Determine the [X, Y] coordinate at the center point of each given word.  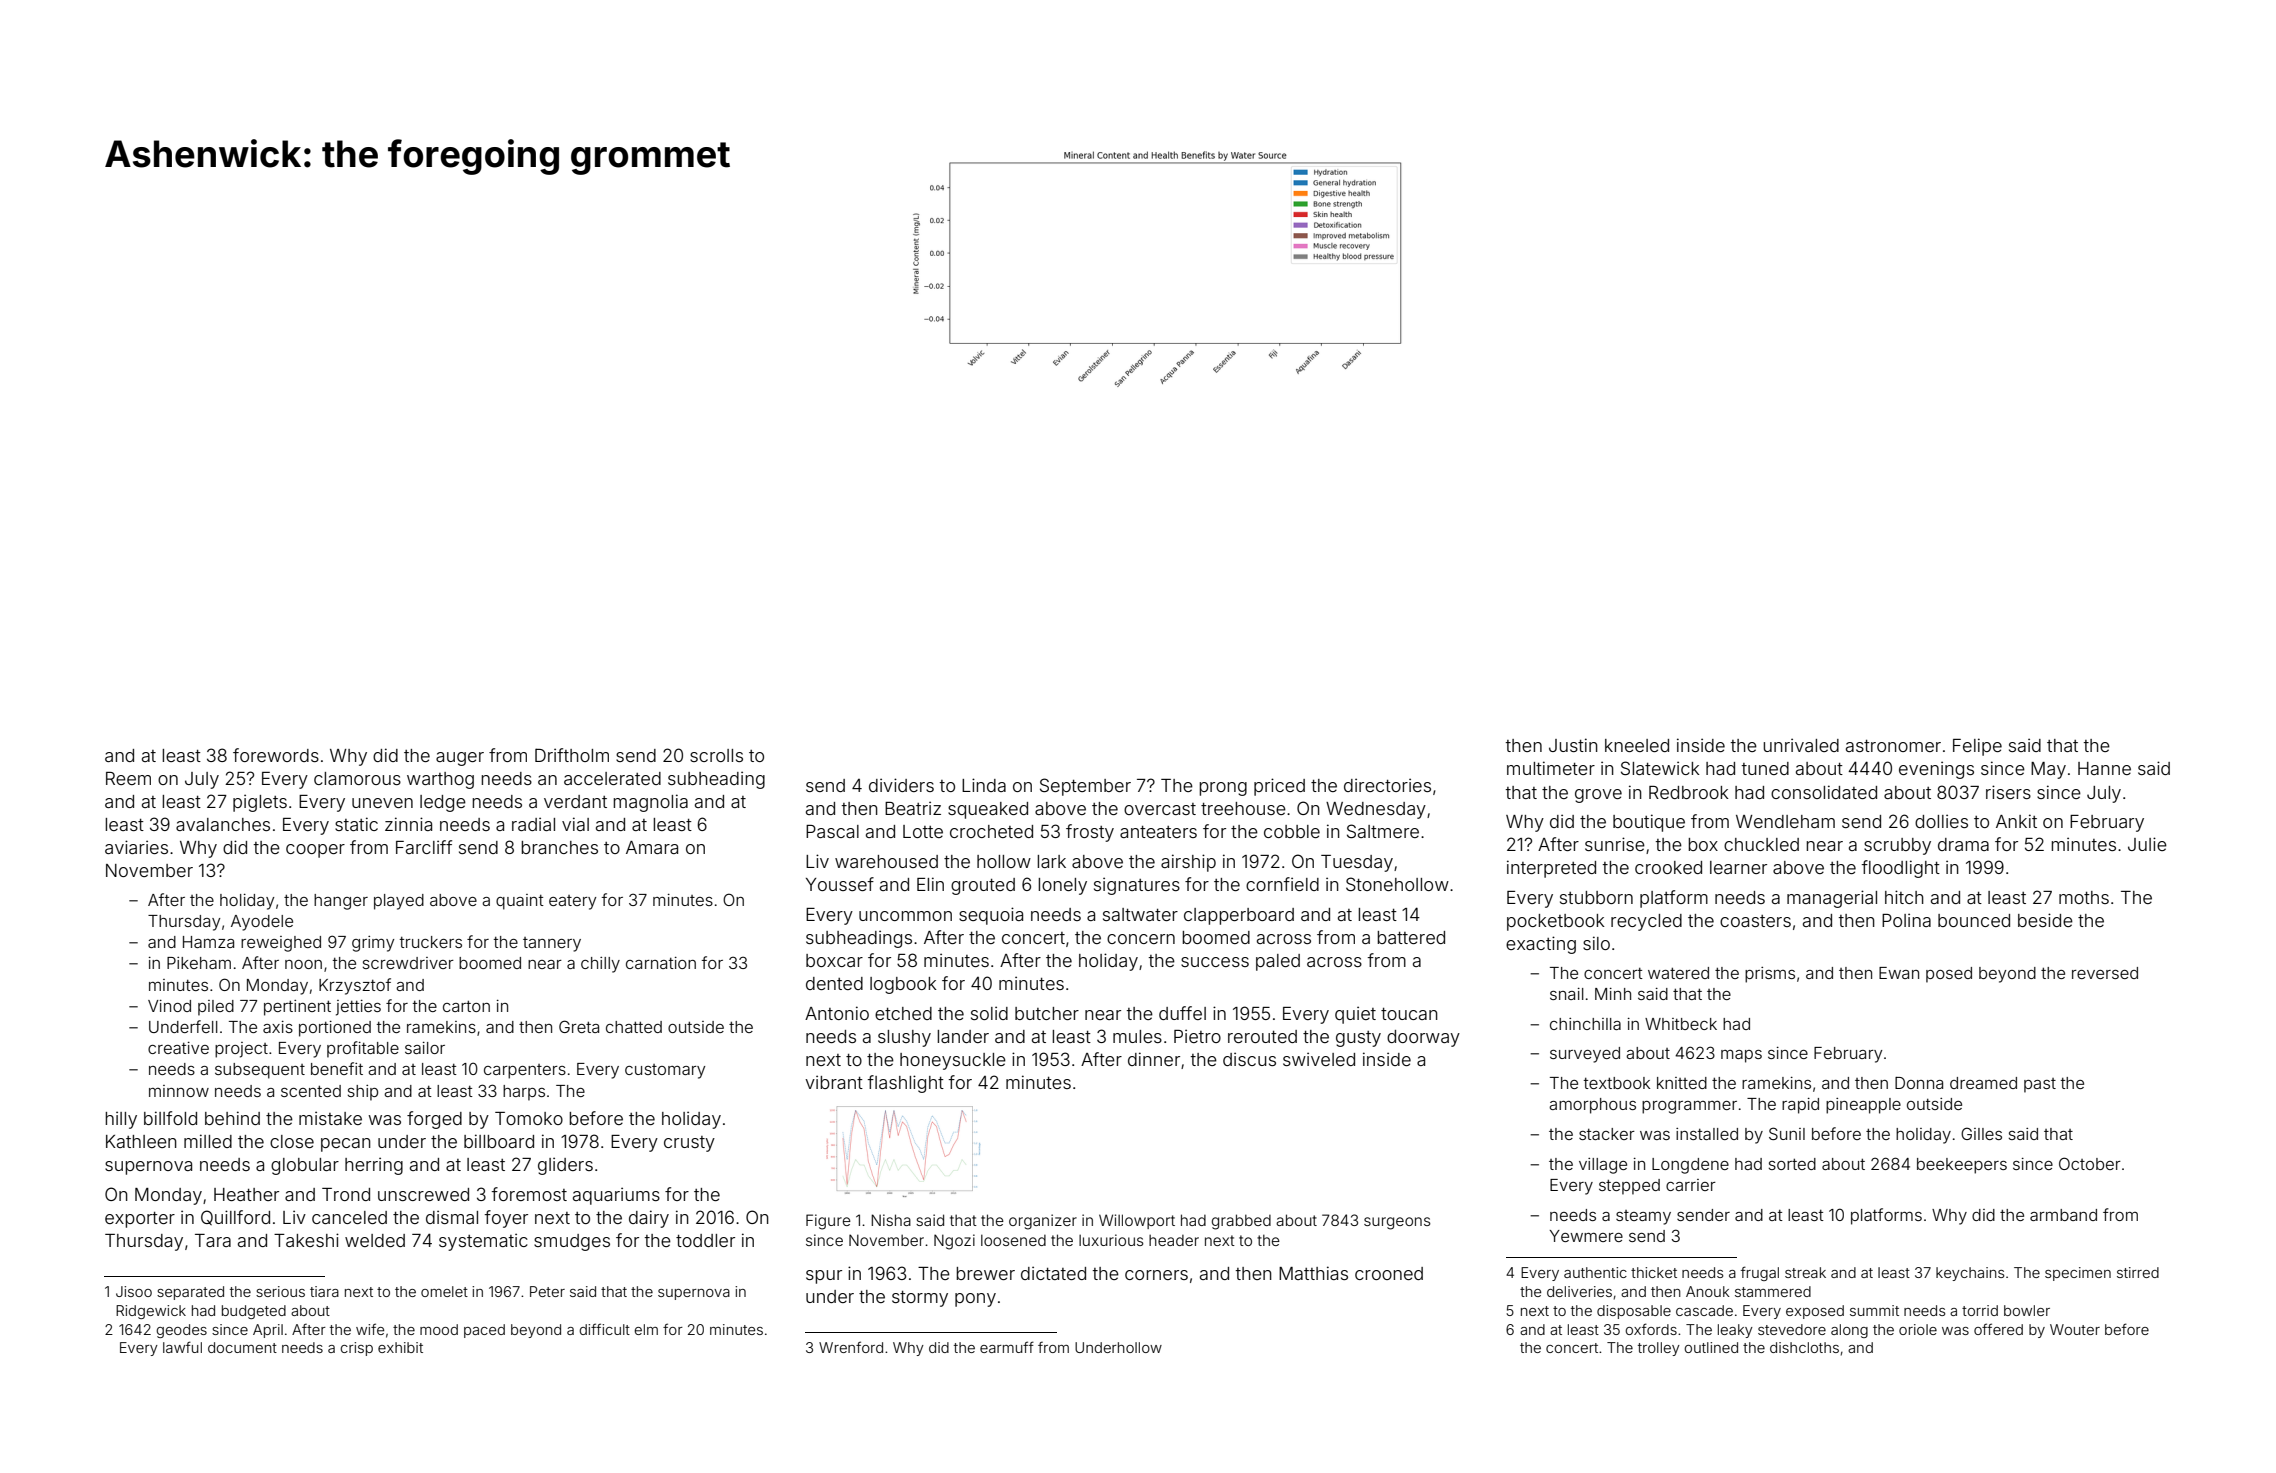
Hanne [2104, 768]
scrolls [716, 755]
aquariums [616, 1196]
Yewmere [1586, 1236]
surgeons [1397, 1223]
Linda [984, 785]
